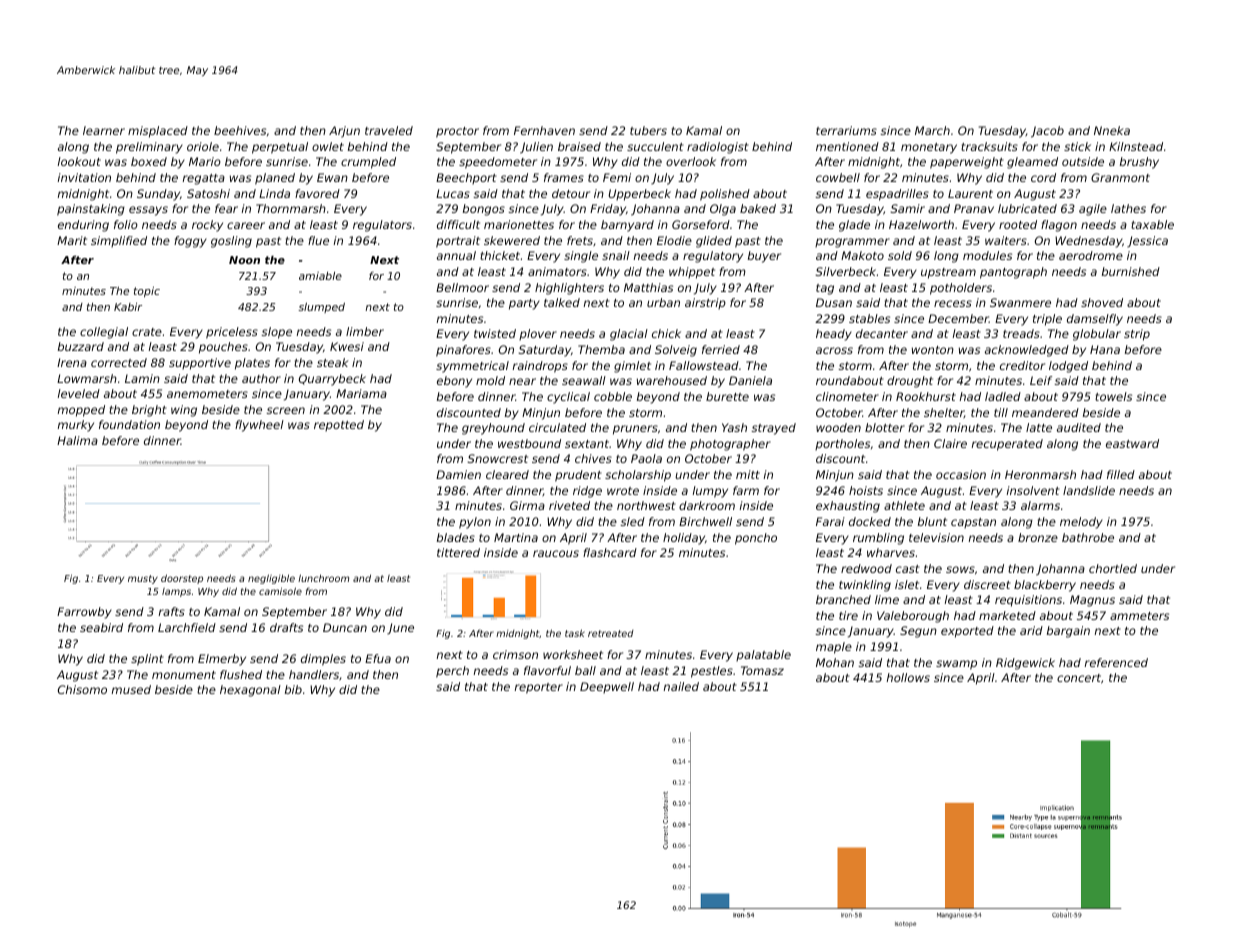 Image resolution: width=1233 pixels, height=952 pixels. I want to click on slope, so click(277, 333).
